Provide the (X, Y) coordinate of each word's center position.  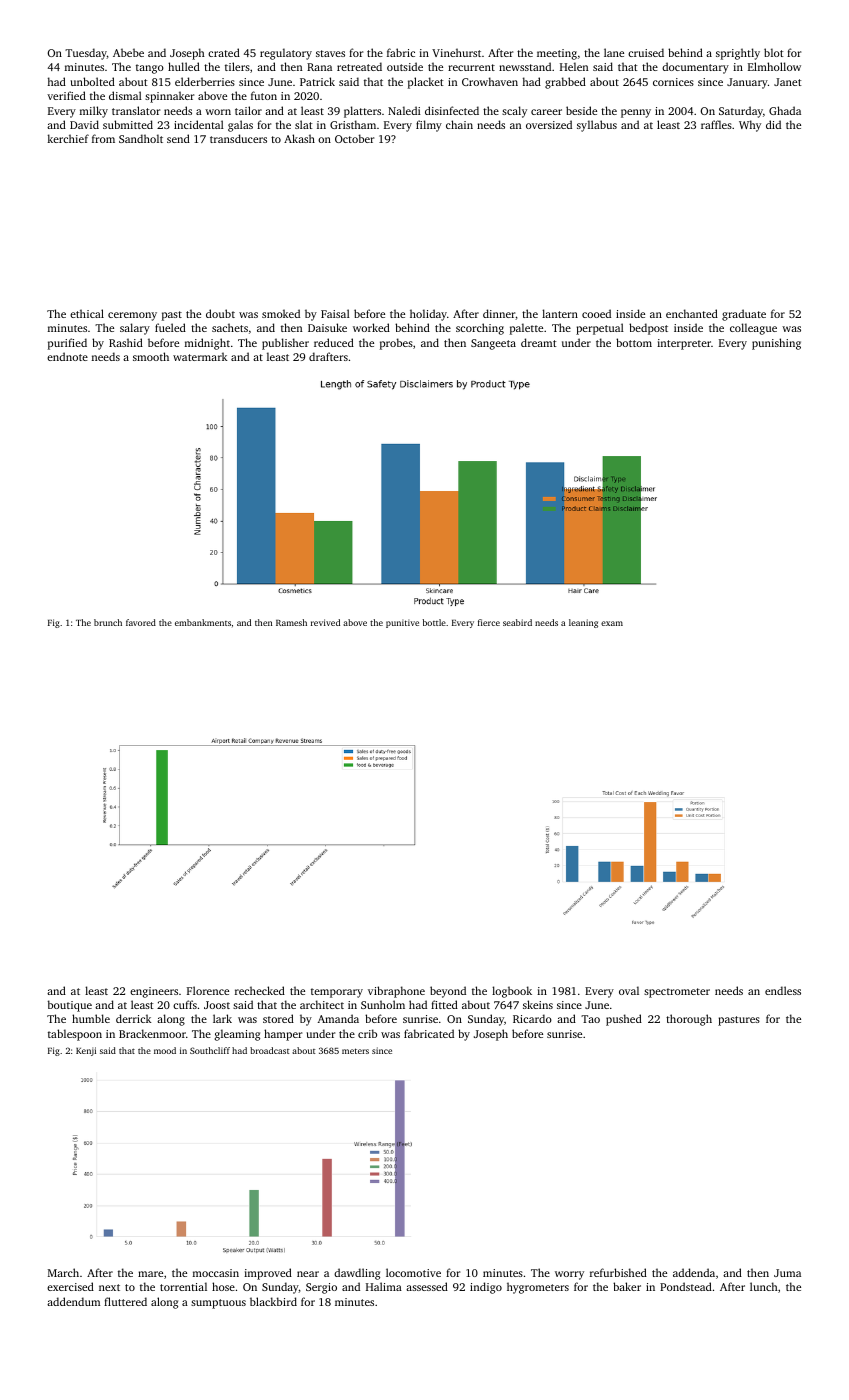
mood (165, 1050)
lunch (764, 1286)
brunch (108, 622)
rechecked (260, 990)
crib (367, 1033)
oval (629, 990)
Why (750, 126)
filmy (429, 126)
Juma (787, 1273)
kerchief (68, 138)
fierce (489, 622)
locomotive (413, 1272)
